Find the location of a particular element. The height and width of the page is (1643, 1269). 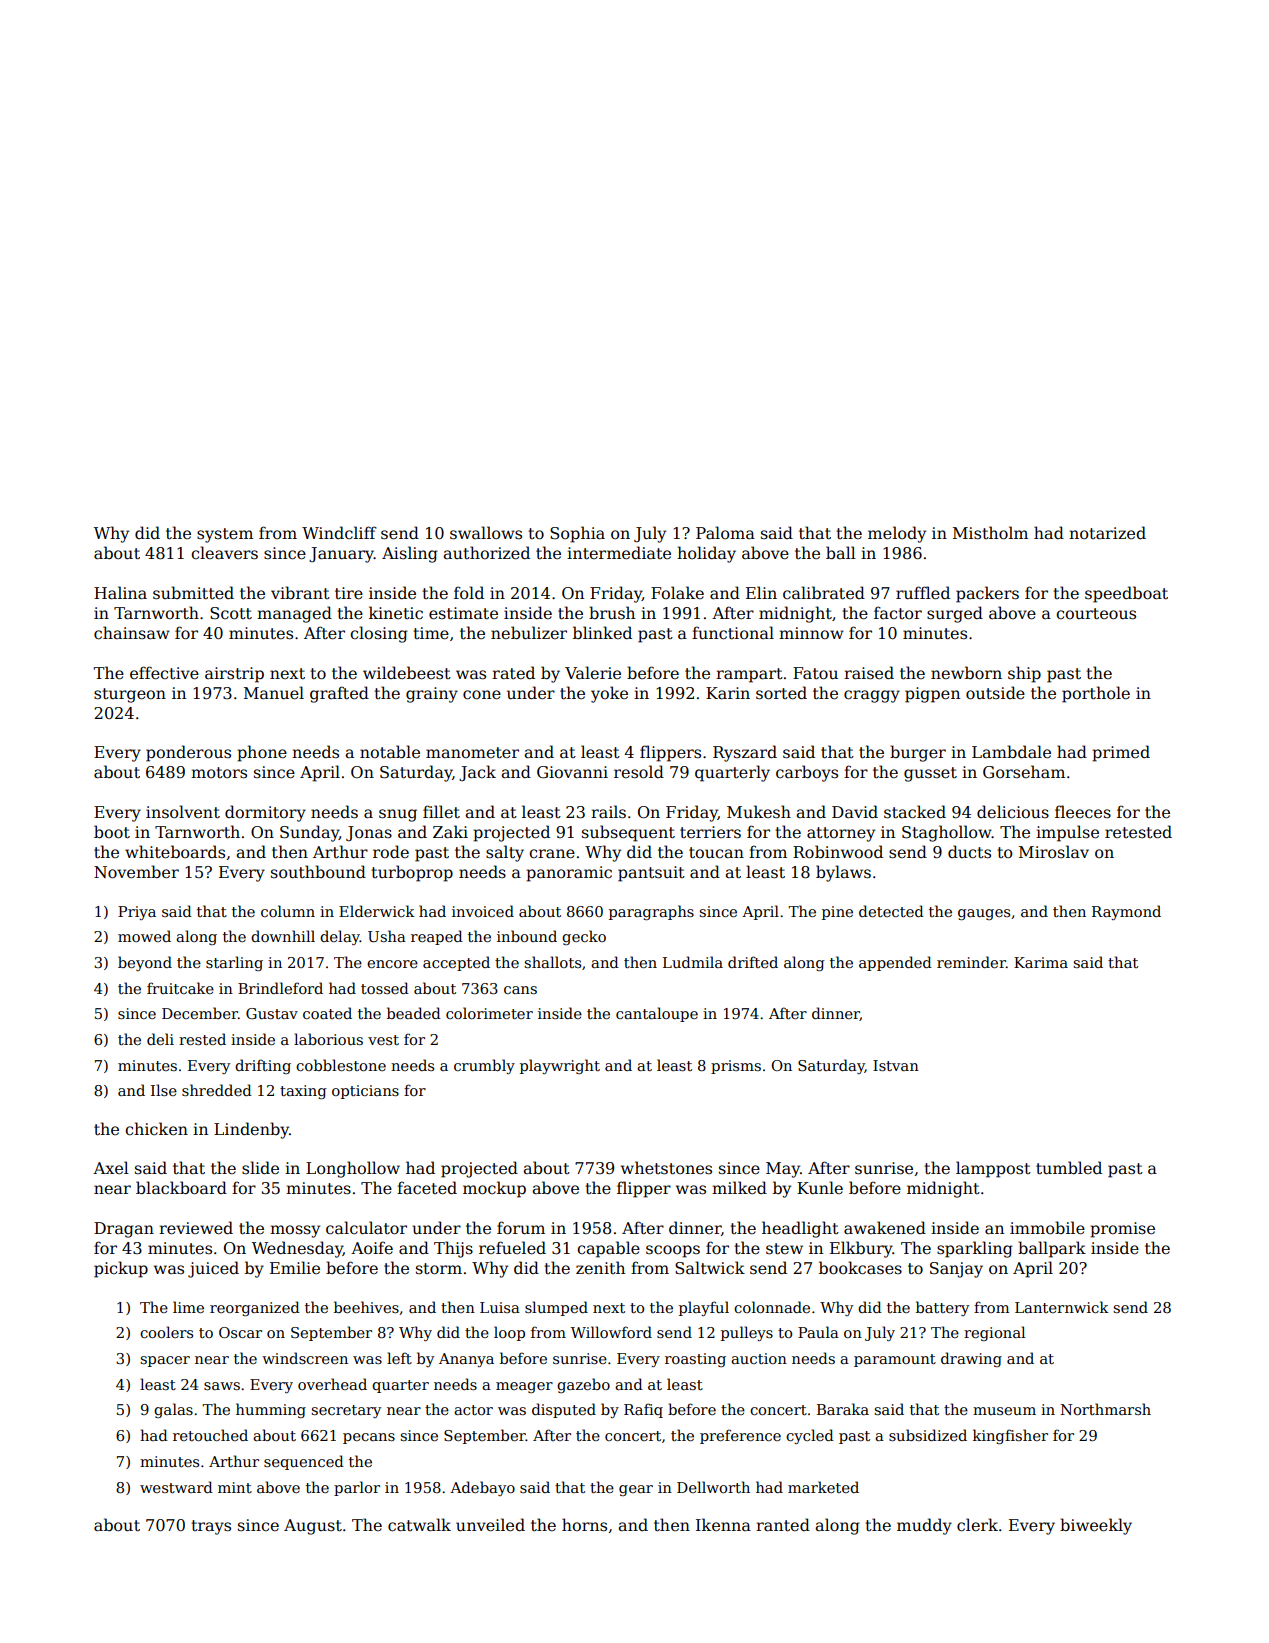

loop is located at coordinates (509, 1333).
